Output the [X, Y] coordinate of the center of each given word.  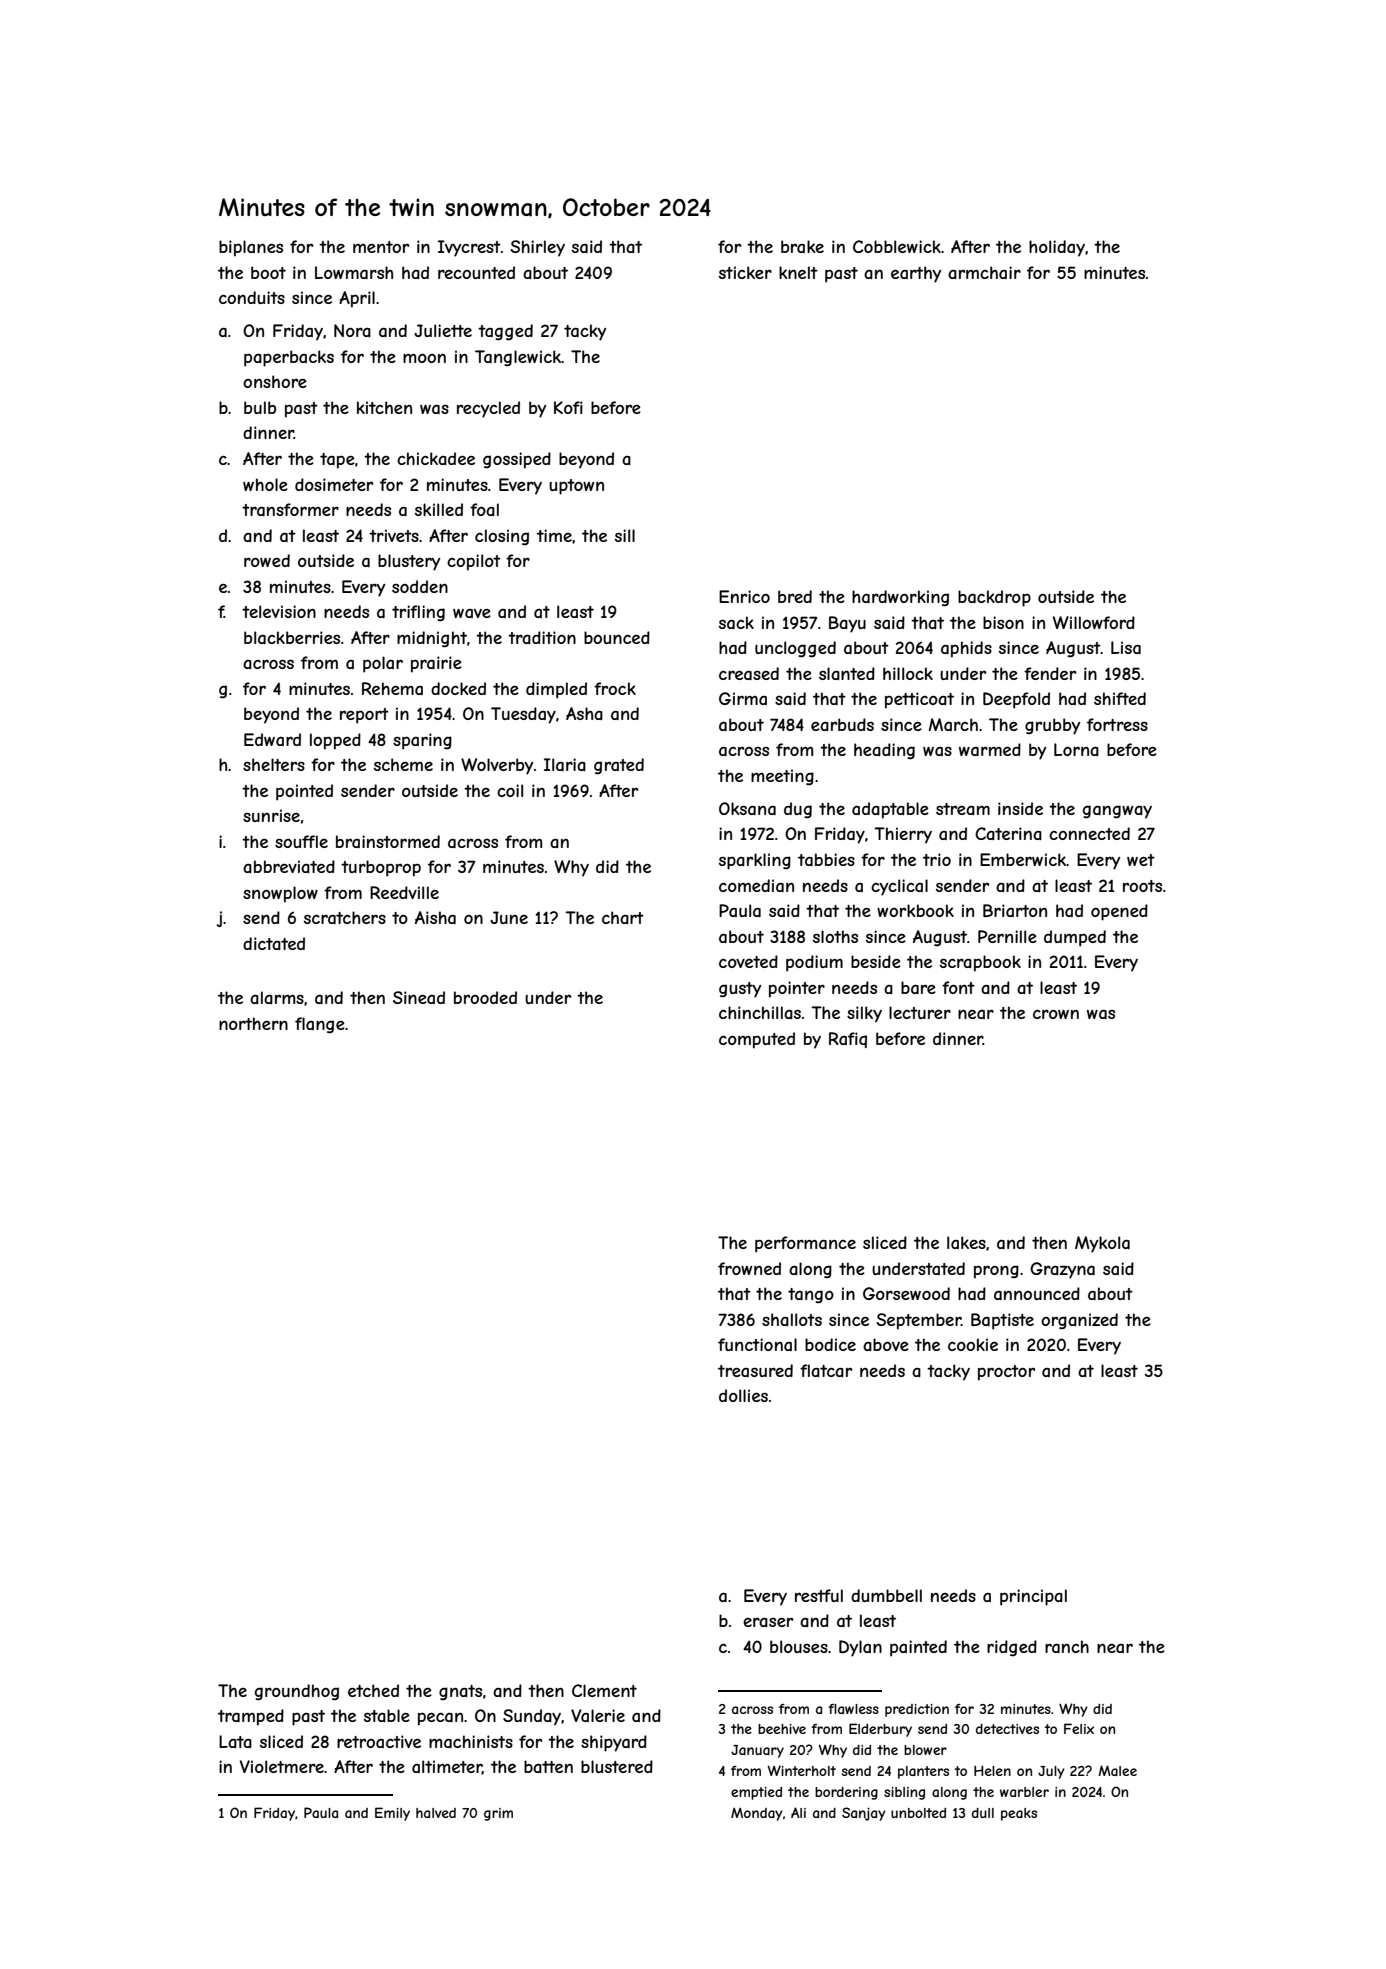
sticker [745, 272]
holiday [1057, 248]
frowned [749, 1268]
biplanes [251, 248]
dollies [743, 1395]
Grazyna [1062, 1270]
